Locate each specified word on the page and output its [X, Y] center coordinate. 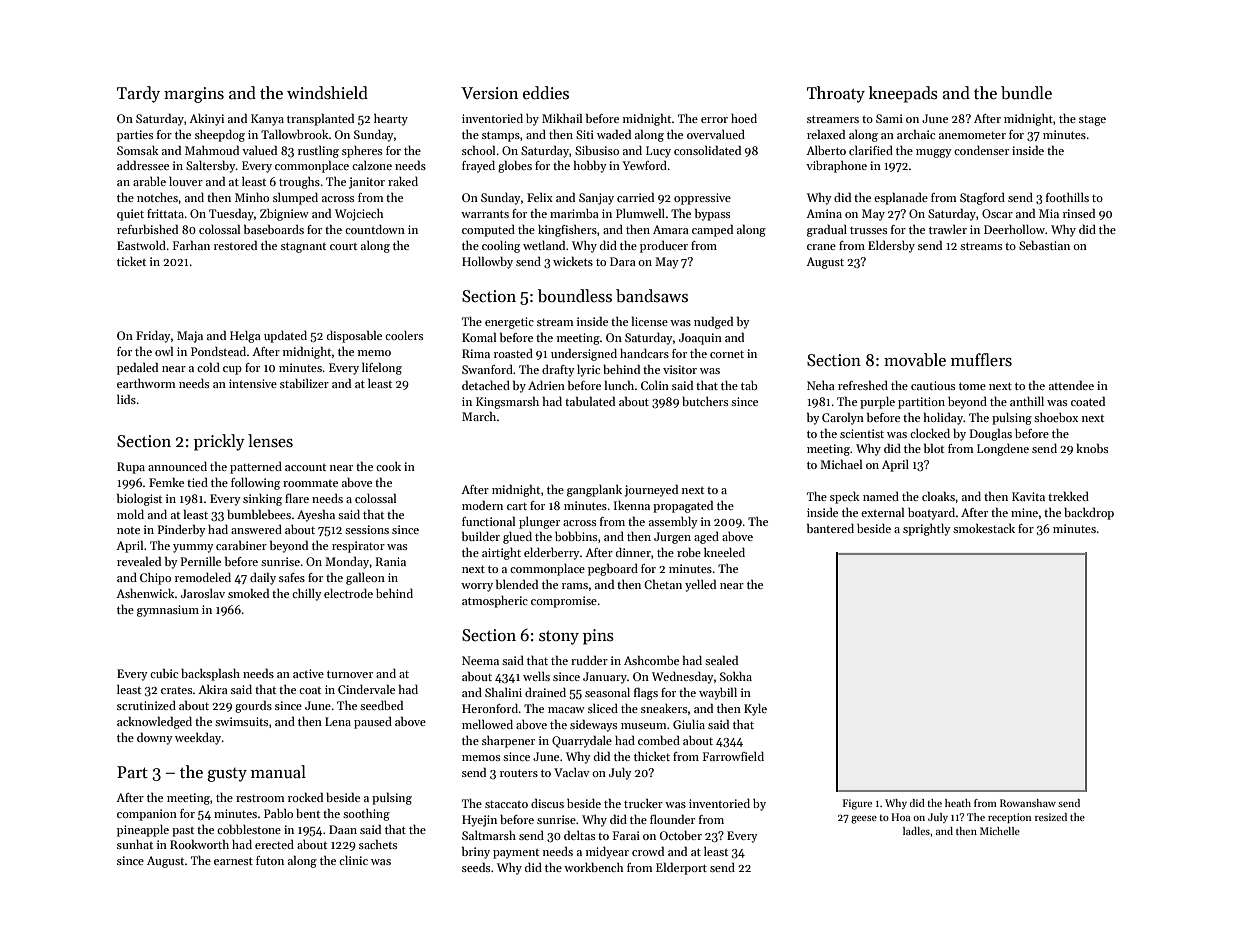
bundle [1026, 93]
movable [915, 360]
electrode [348, 593]
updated [285, 337]
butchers [705, 401]
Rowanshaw [1028, 803]
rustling [318, 151]
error [714, 120]
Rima [476, 353]
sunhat [135, 844]
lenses [270, 441]
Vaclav [572, 772]
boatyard [931, 514]
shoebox [1056, 417]
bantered [830, 528]
